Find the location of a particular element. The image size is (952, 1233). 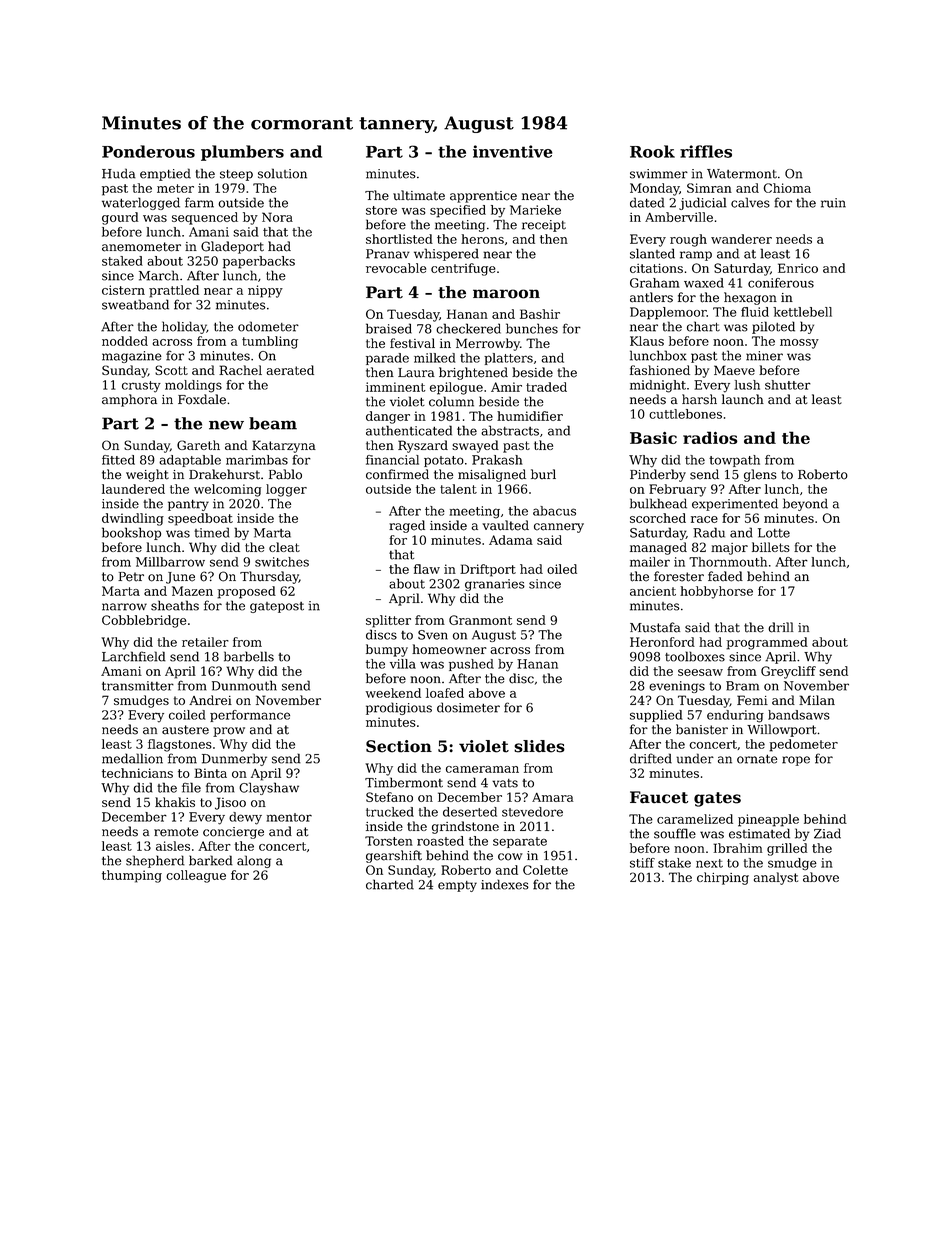

rope is located at coordinates (796, 761).
